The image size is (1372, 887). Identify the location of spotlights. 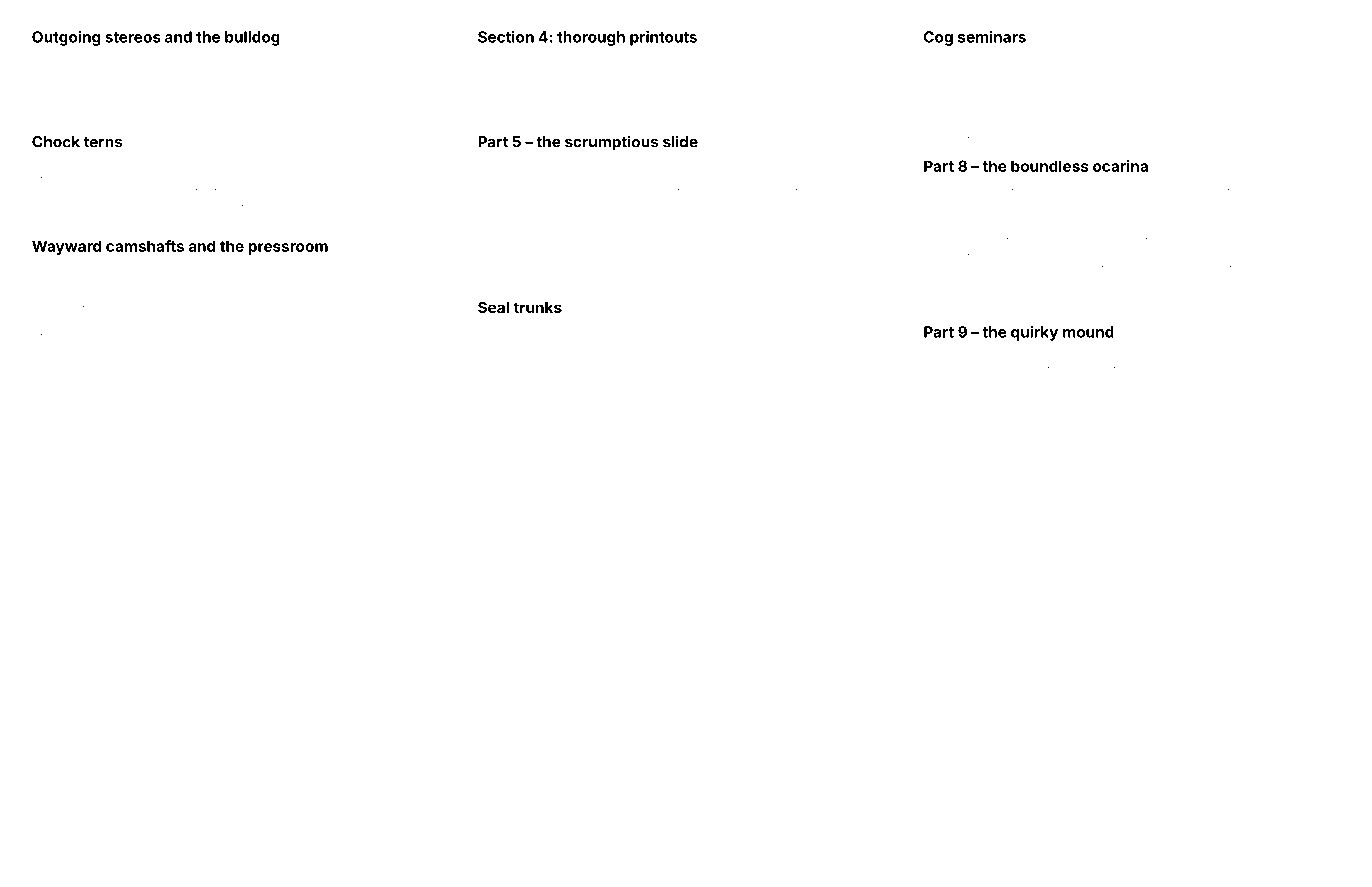
(671, 201).
